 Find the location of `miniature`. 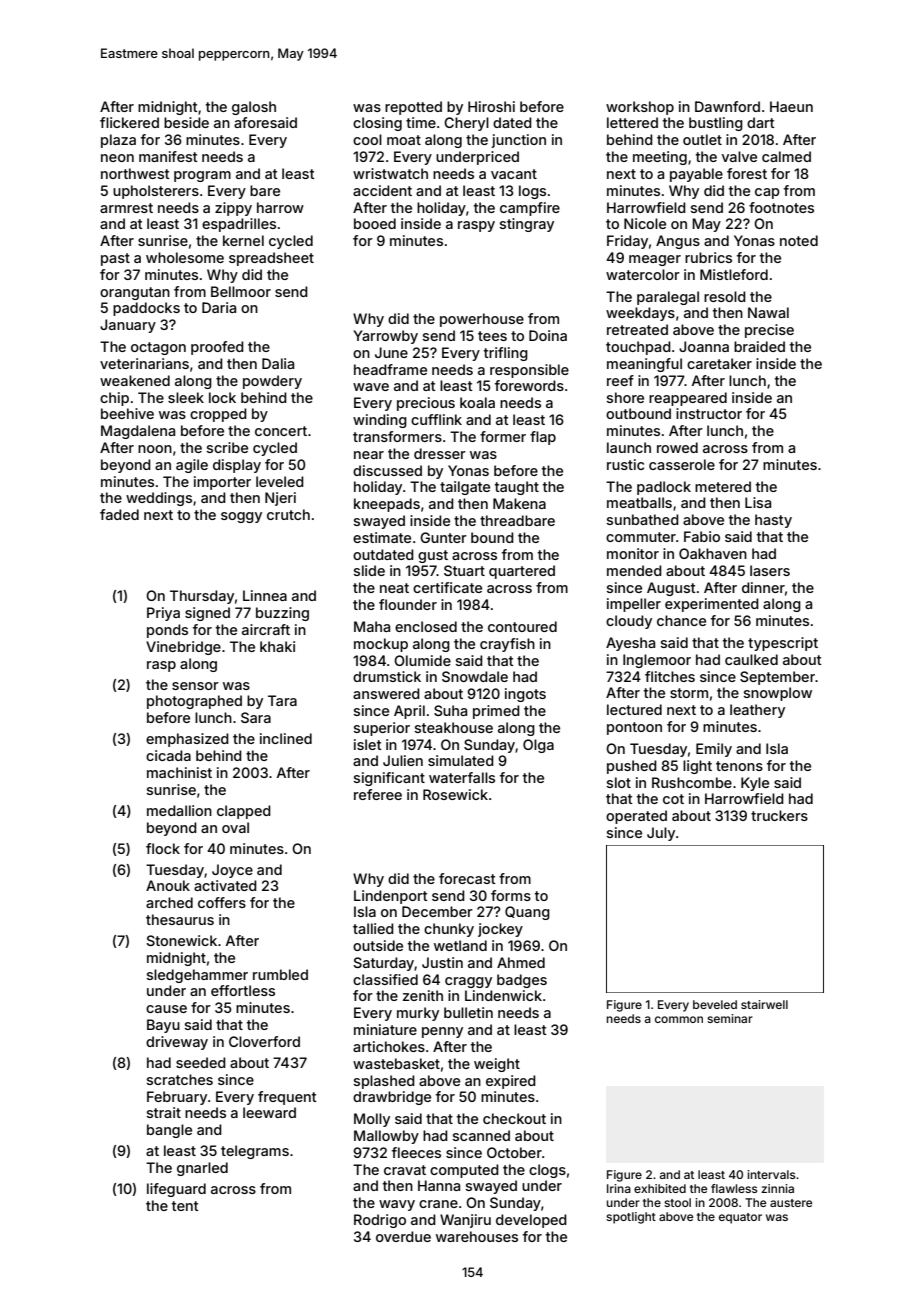

miniature is located at coordinates (385, 1029).
